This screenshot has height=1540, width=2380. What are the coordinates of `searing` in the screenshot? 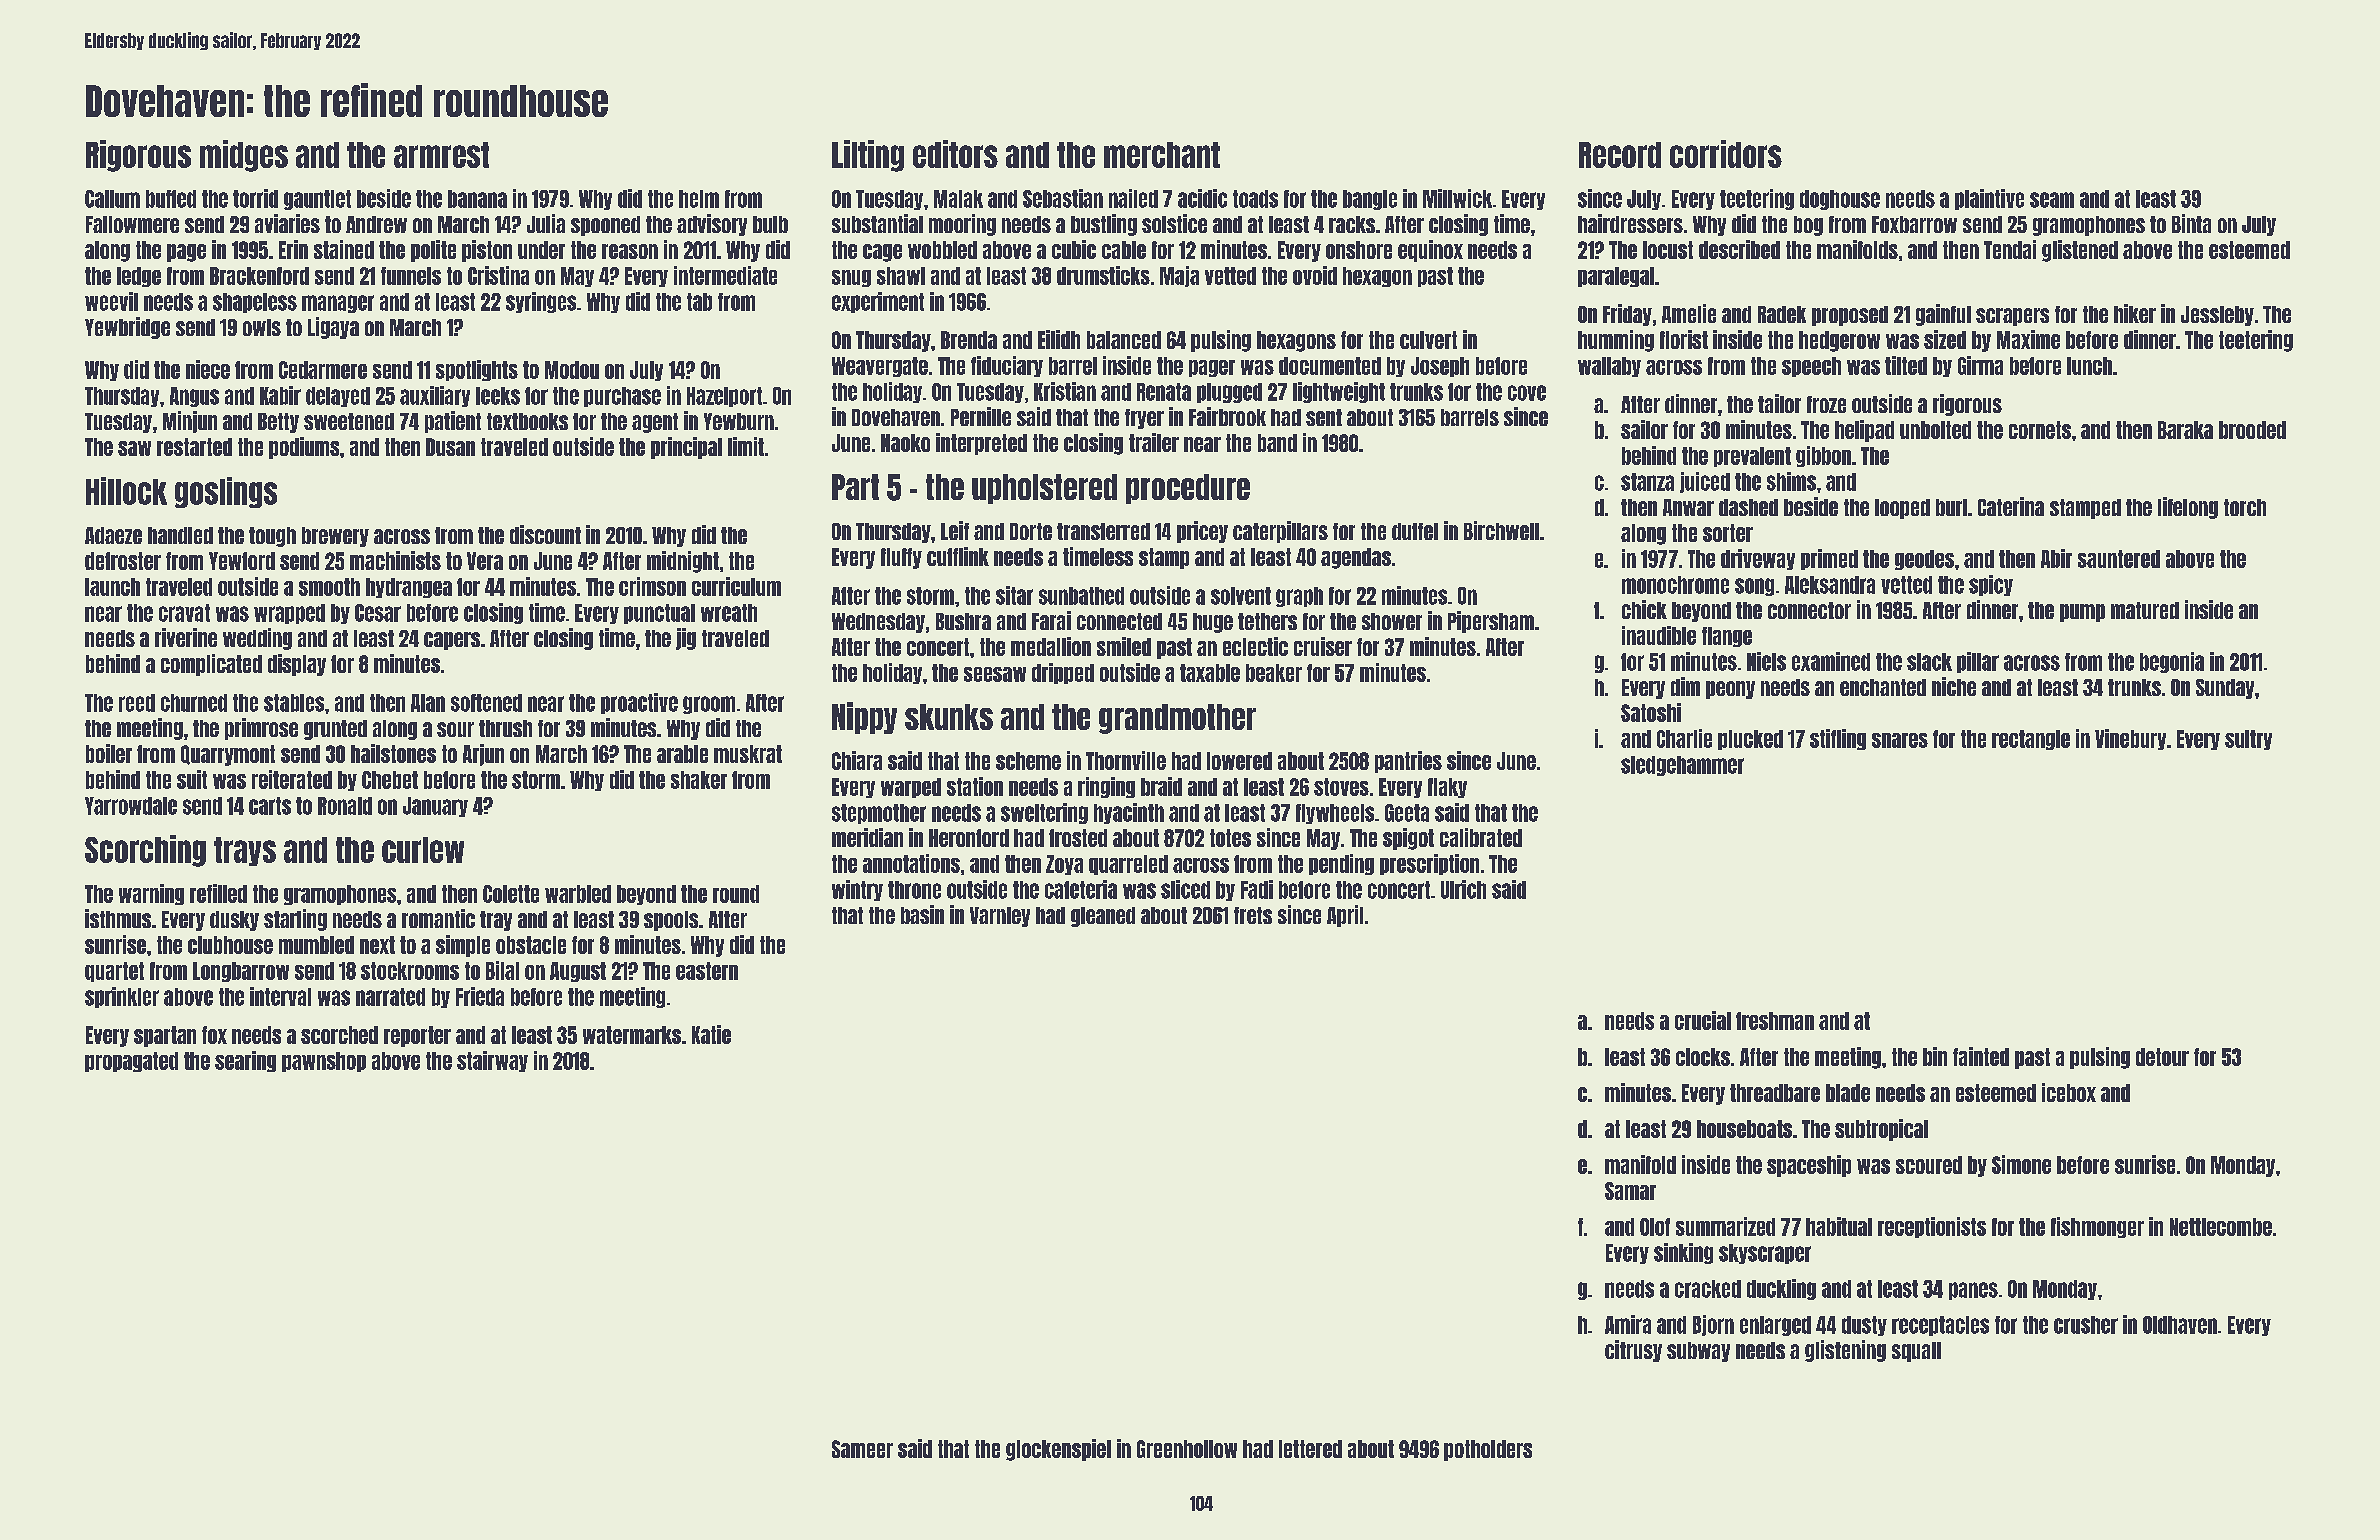 It's located at (245, 1061).
